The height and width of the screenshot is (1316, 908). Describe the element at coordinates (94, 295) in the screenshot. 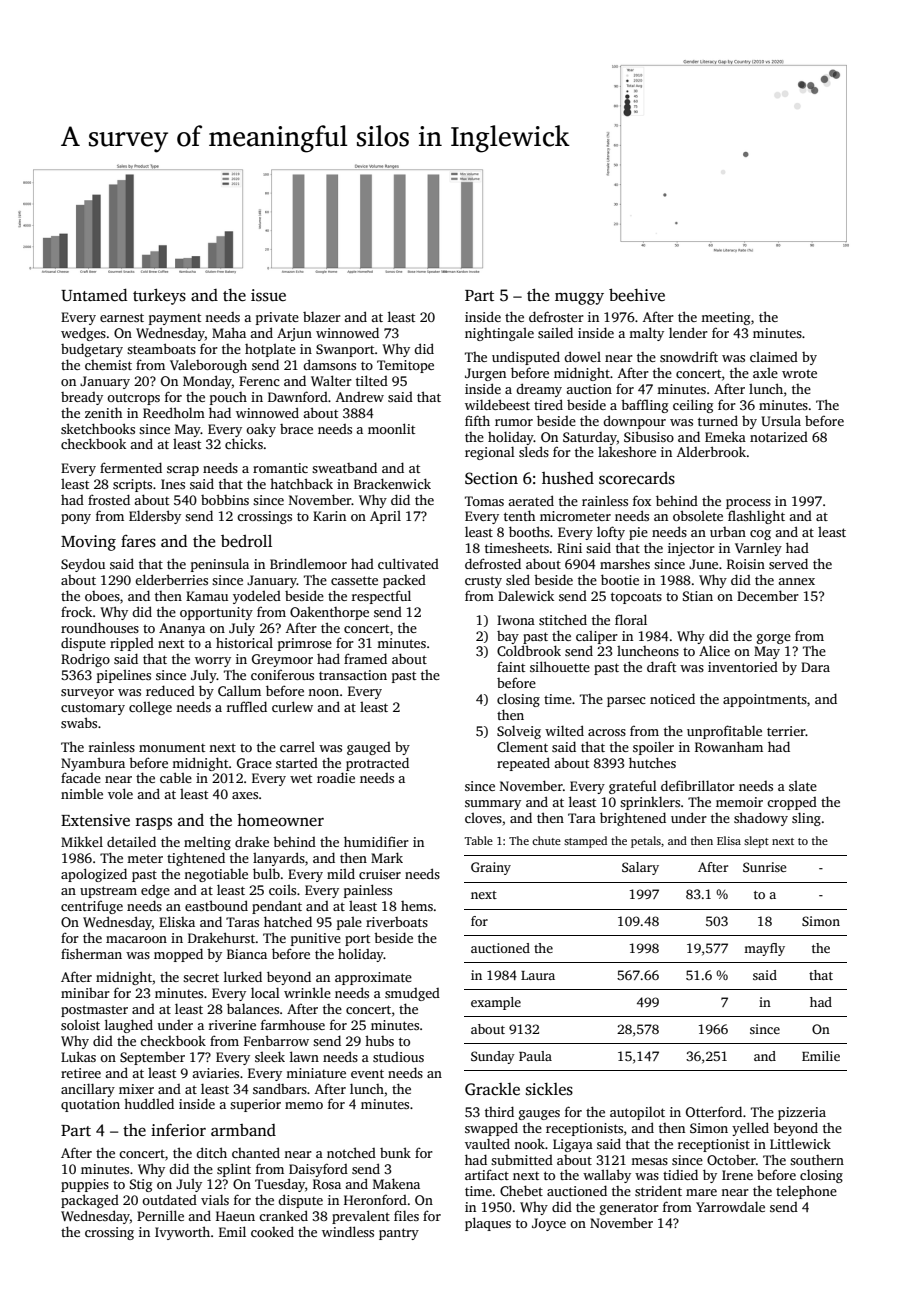

I see `Untamed` at that location.
